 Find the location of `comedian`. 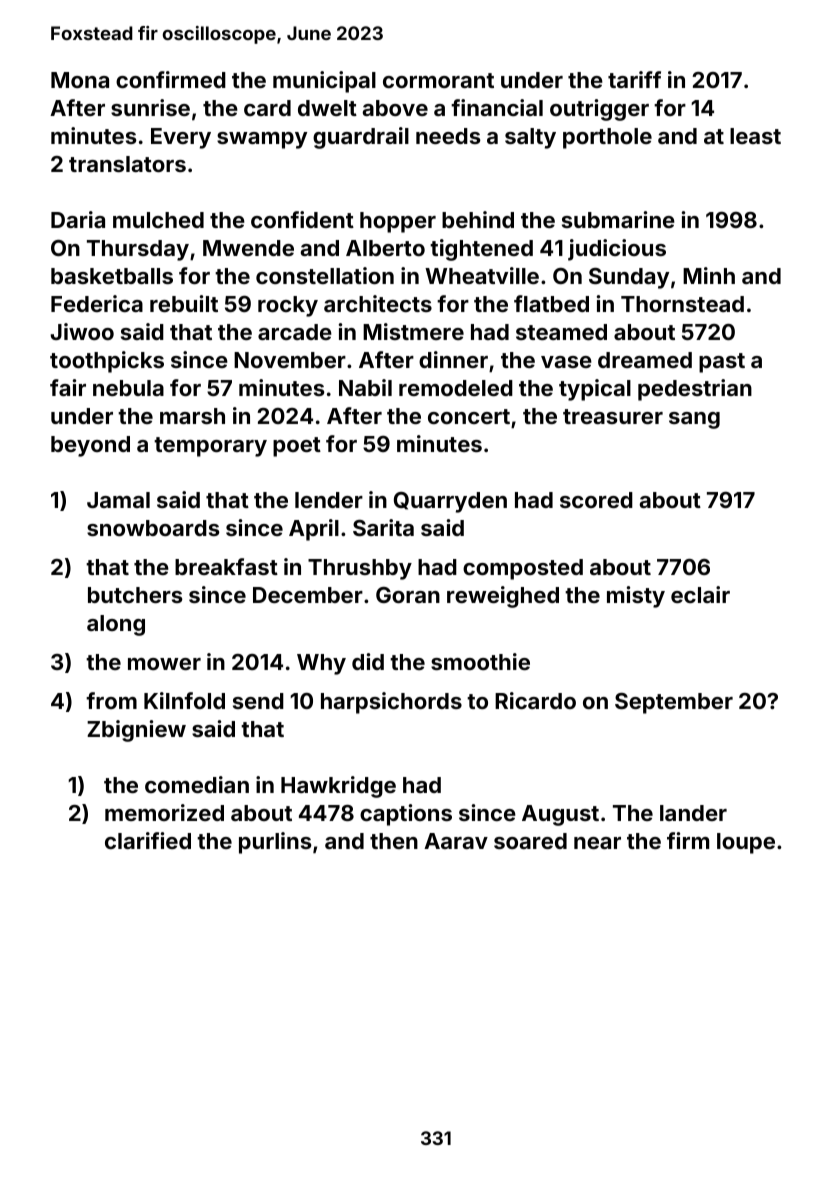

comedian is located at coordinates (197, 784).
